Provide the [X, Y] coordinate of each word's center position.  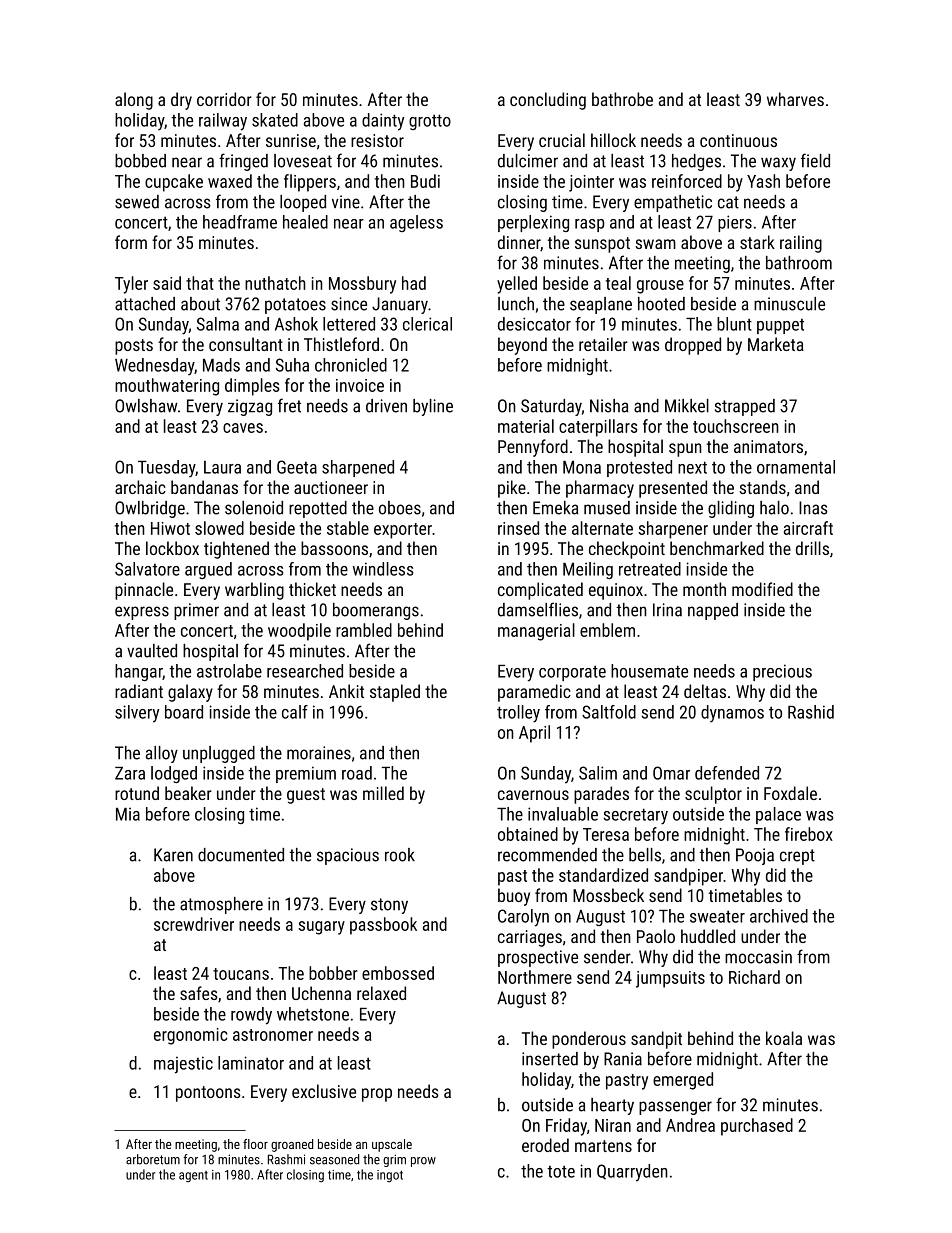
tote [561, 1171]
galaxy [190, 693]
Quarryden [632, 1173]
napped [713, 611]
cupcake [174, 183]
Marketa [776, 344]
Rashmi [286, 1159]
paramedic [534, 693]
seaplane [601, 305]
